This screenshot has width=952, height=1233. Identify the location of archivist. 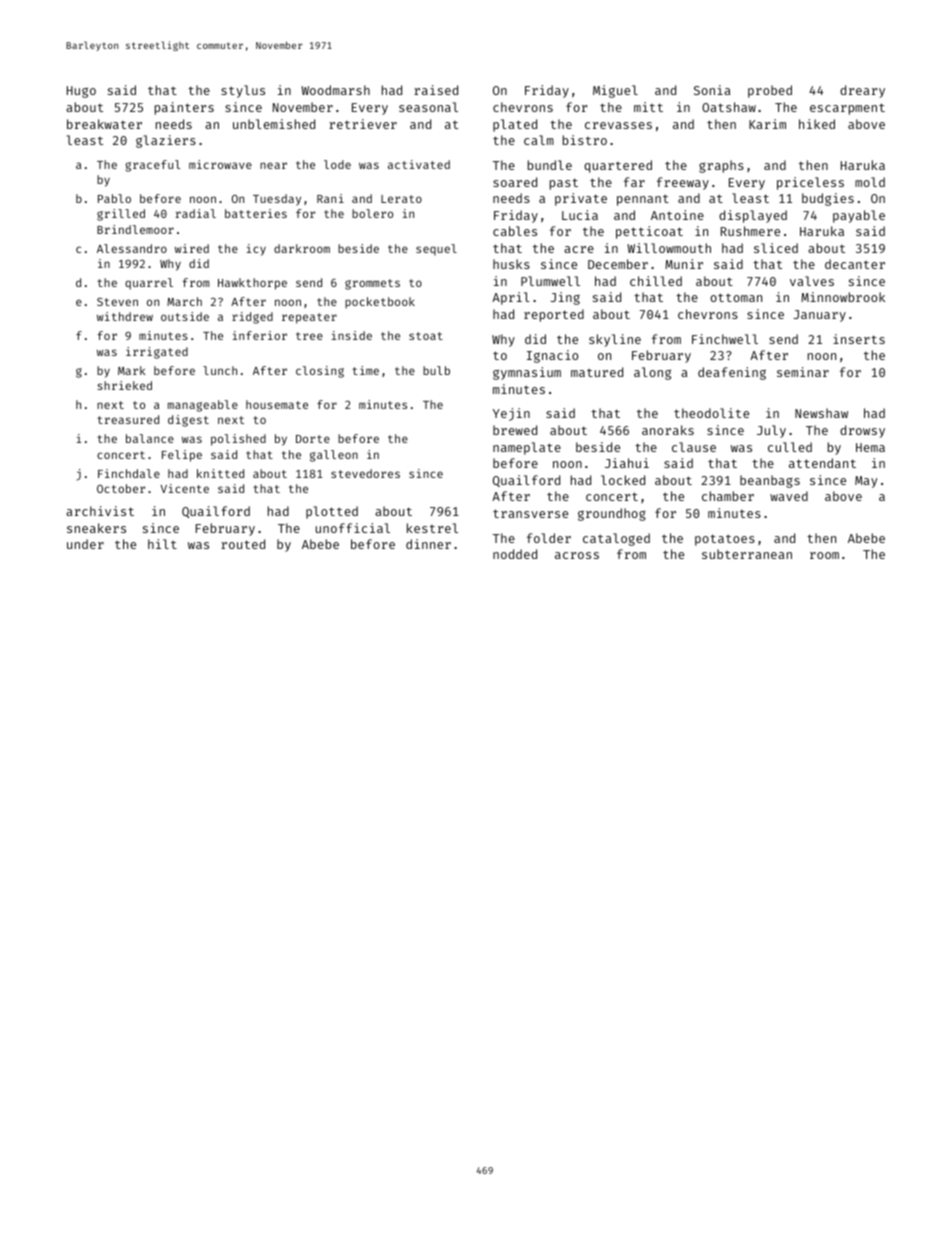
(100, 511).
